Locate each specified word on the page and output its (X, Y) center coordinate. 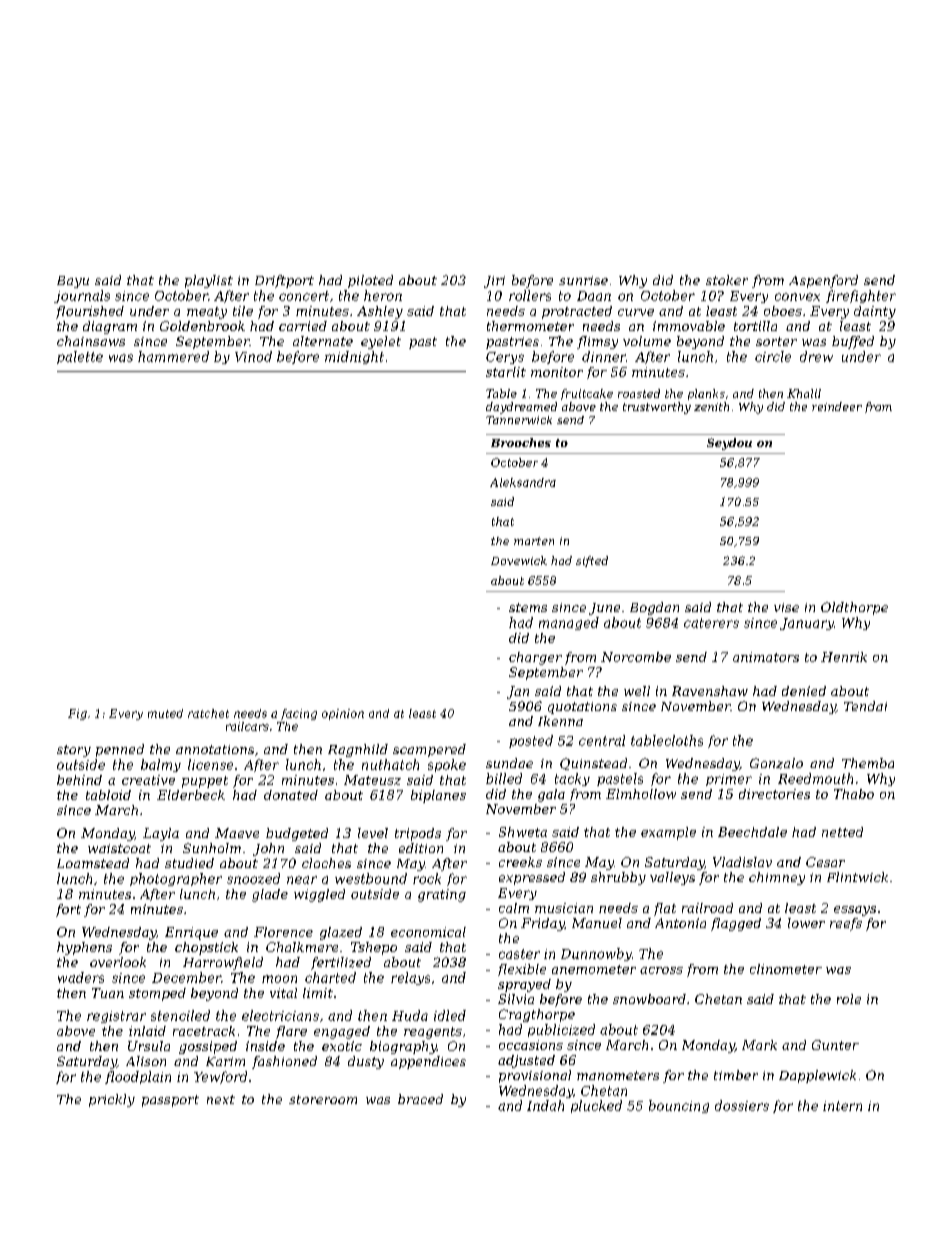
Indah (545, 1105)
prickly (112, 1100)
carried (303, 326)
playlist (209, 281)
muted (165, 713)
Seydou (729, 444)
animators (766, 657)
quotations (582, 708)
